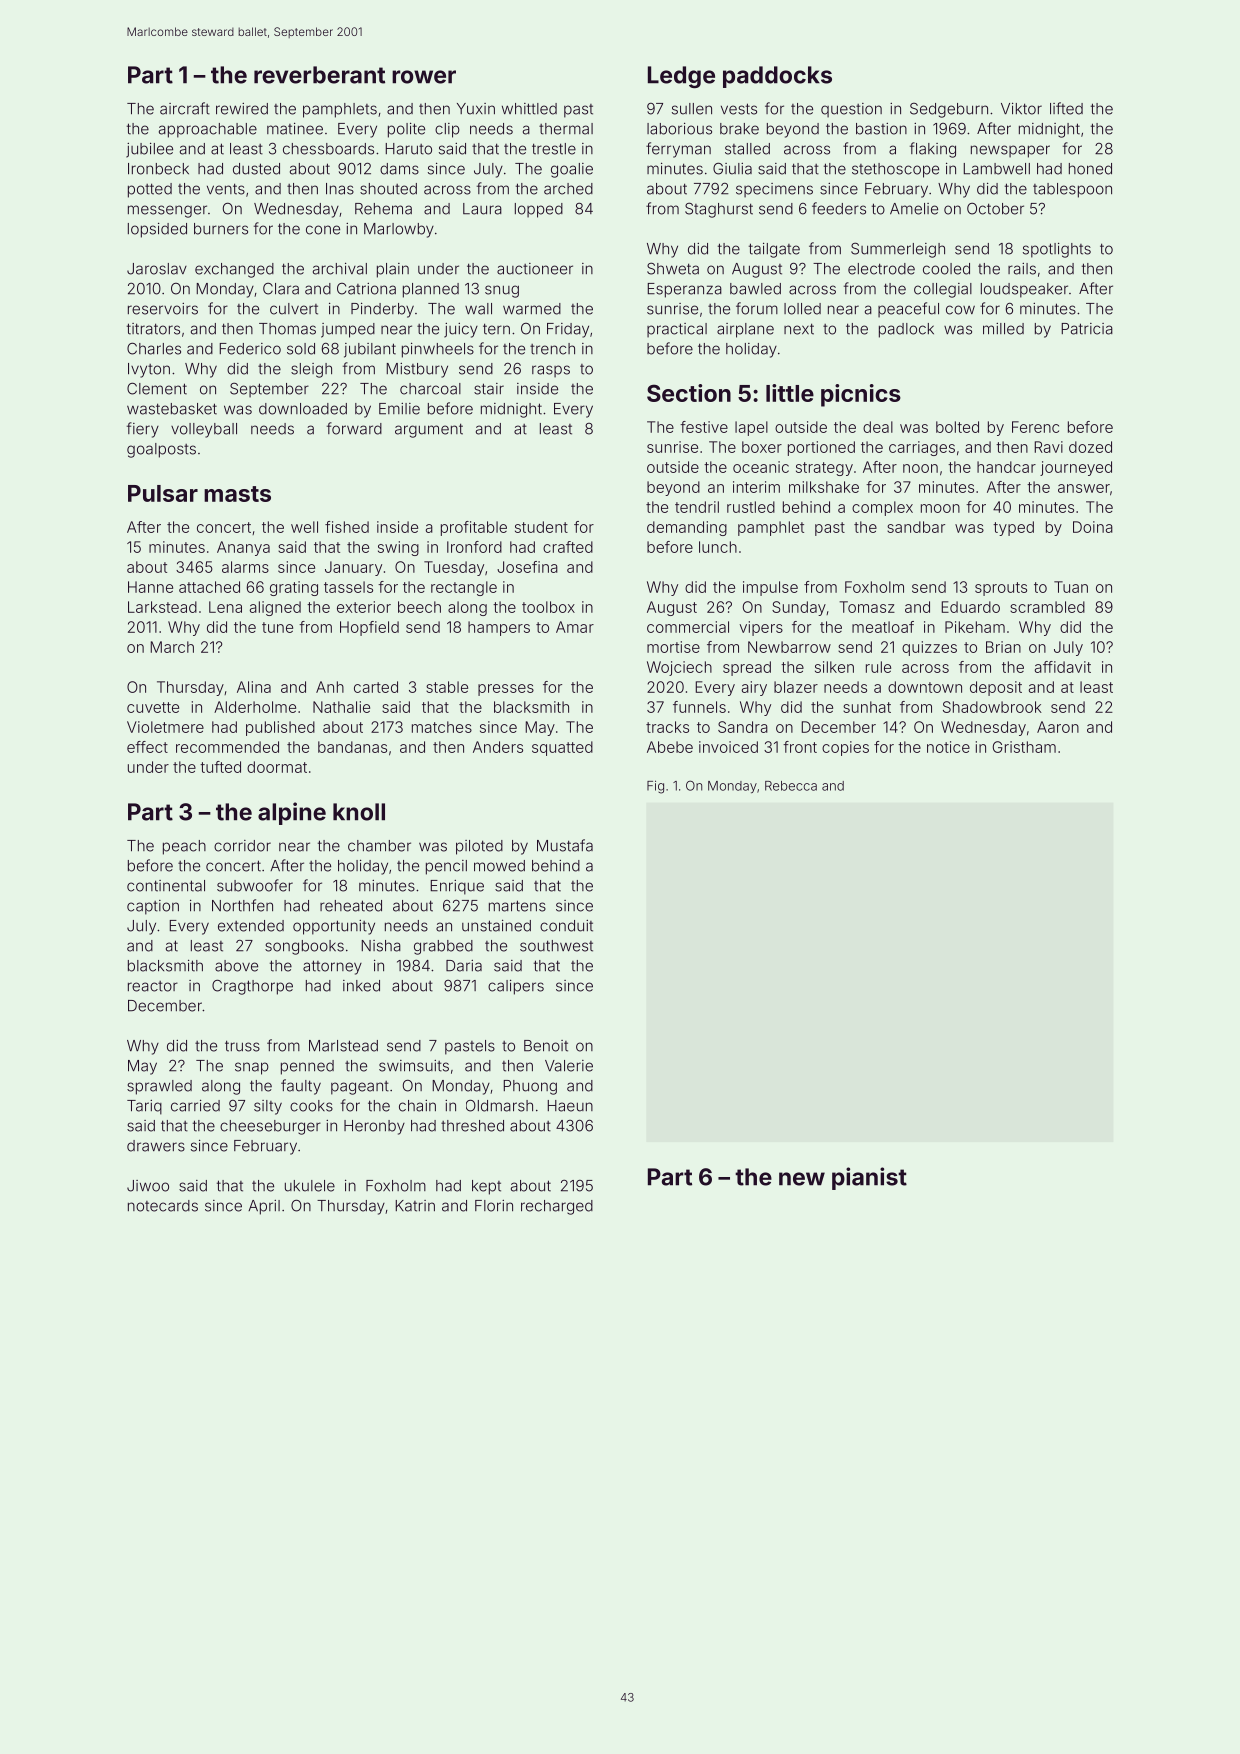 This document has height=1754, width=1240. I want to click on notecards, so click(163, 1206).
